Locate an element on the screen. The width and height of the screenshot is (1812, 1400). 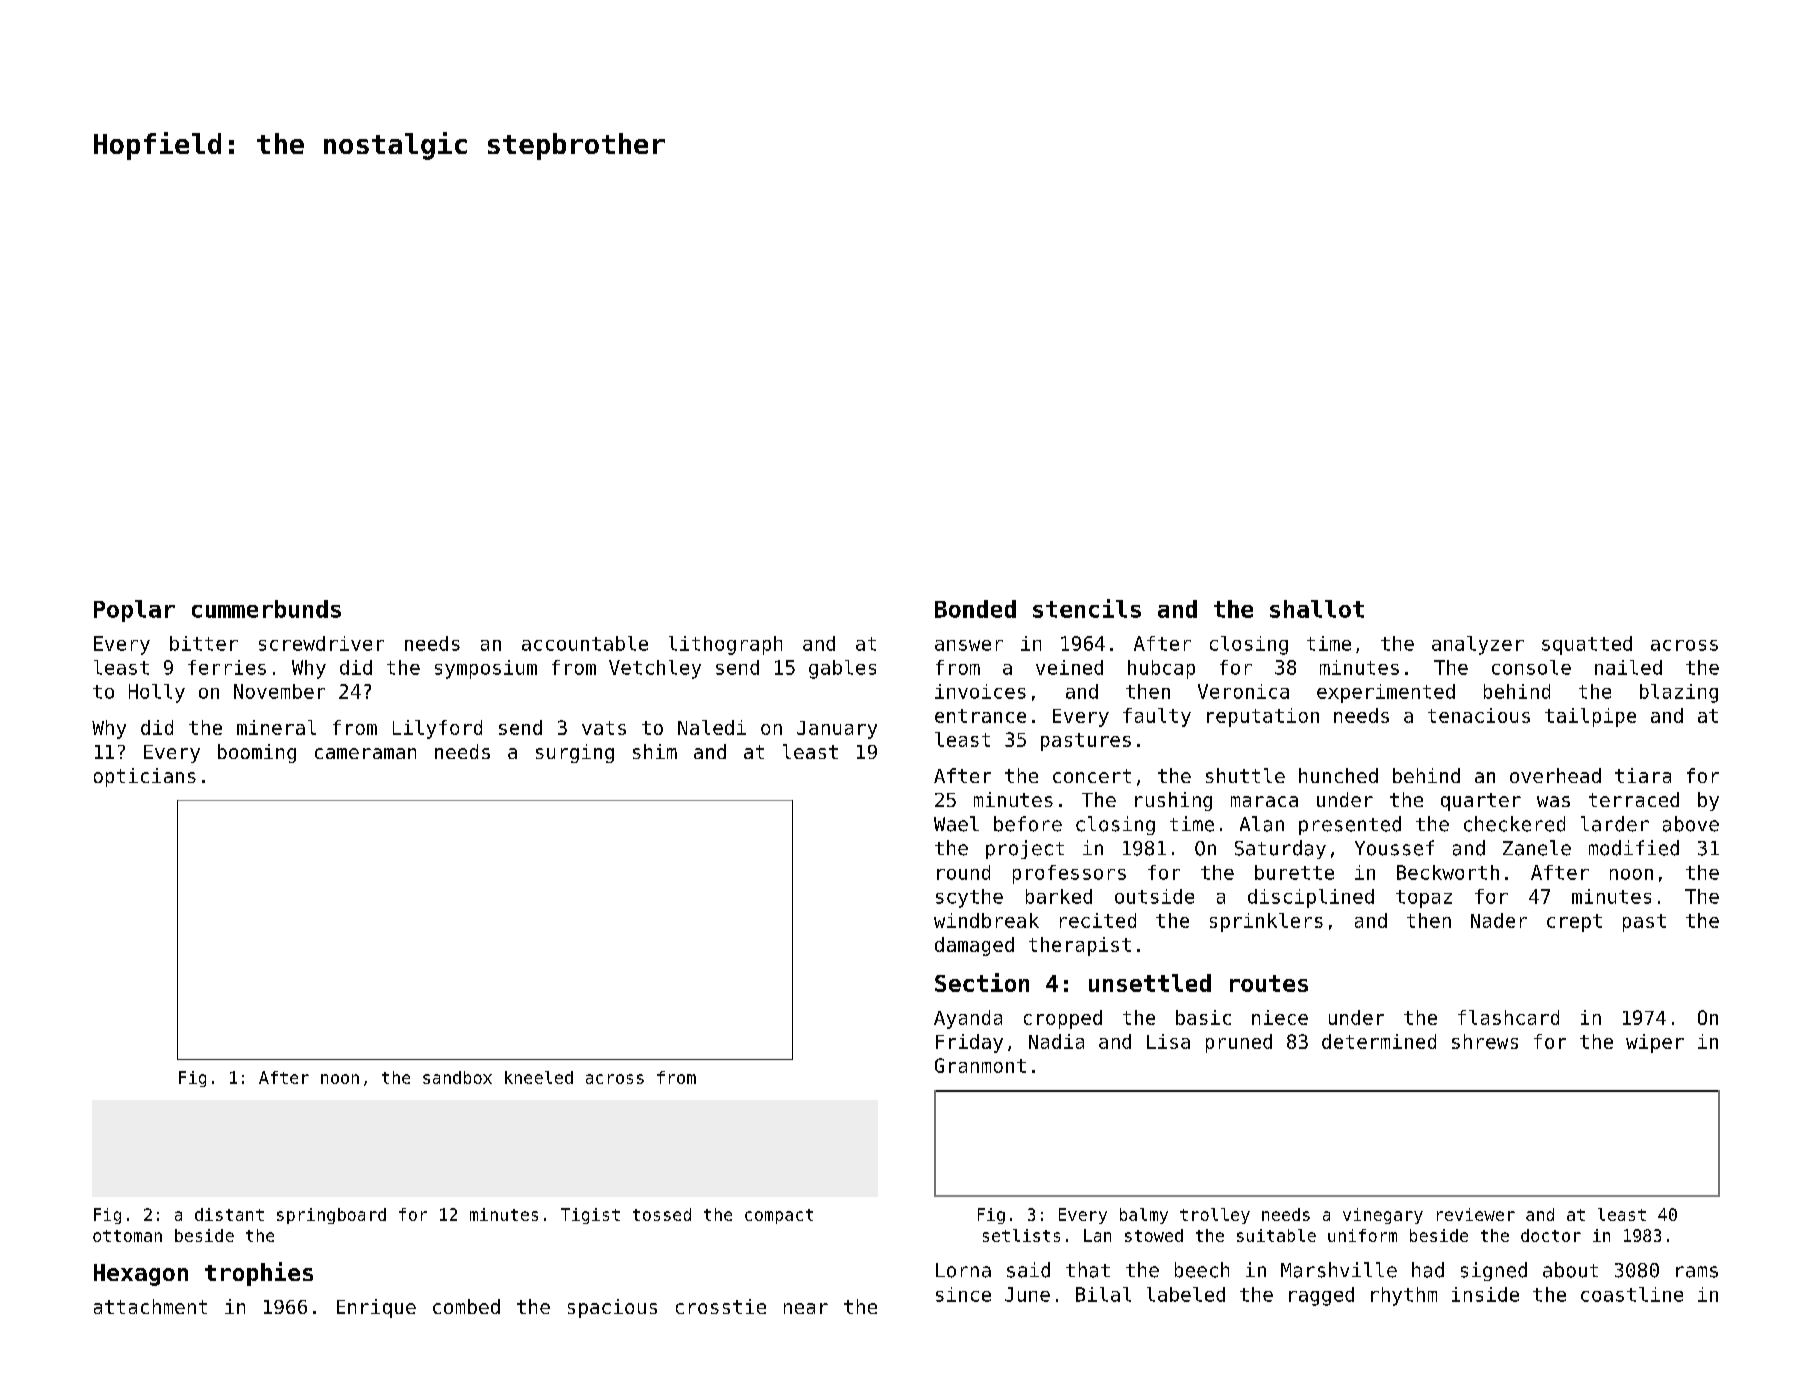
shim is located at coordinates (655, 751).
